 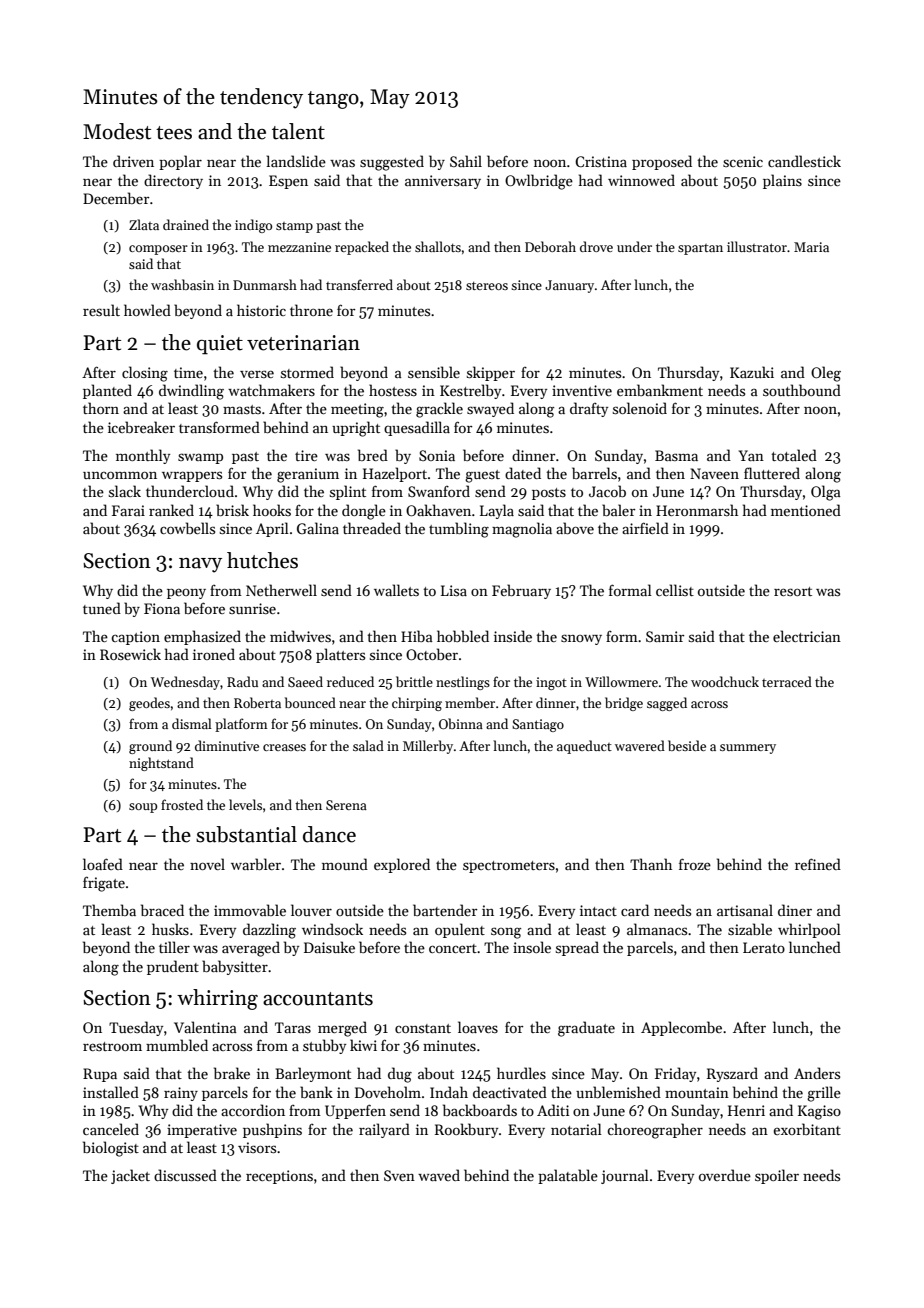 What do you see at coordinates (743, 161) in the screenshot?
I see `scenic` at bounding box center [743, 161].
